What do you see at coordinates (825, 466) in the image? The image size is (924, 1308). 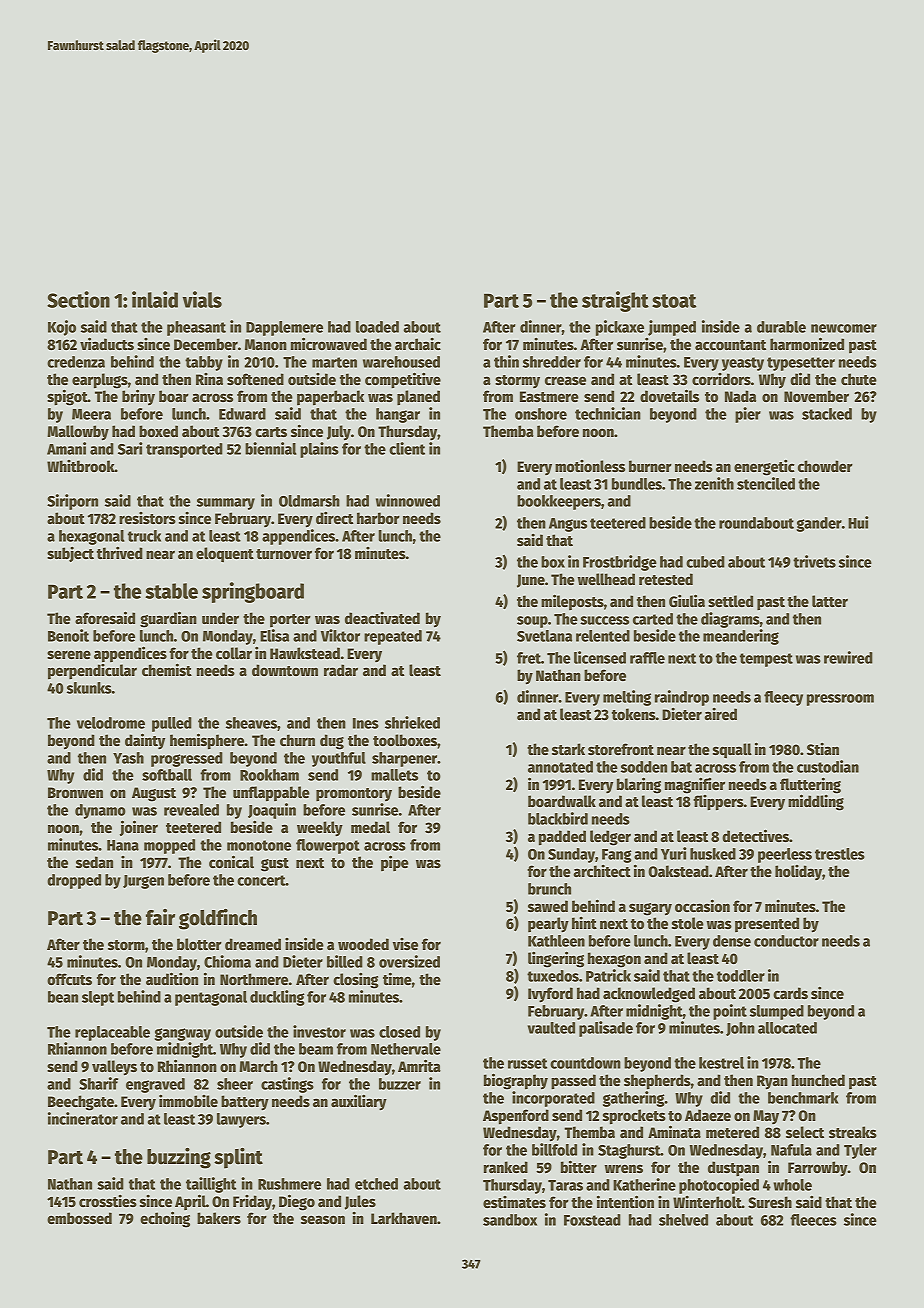 I see `chowder` at bounding box center [825, 466].
